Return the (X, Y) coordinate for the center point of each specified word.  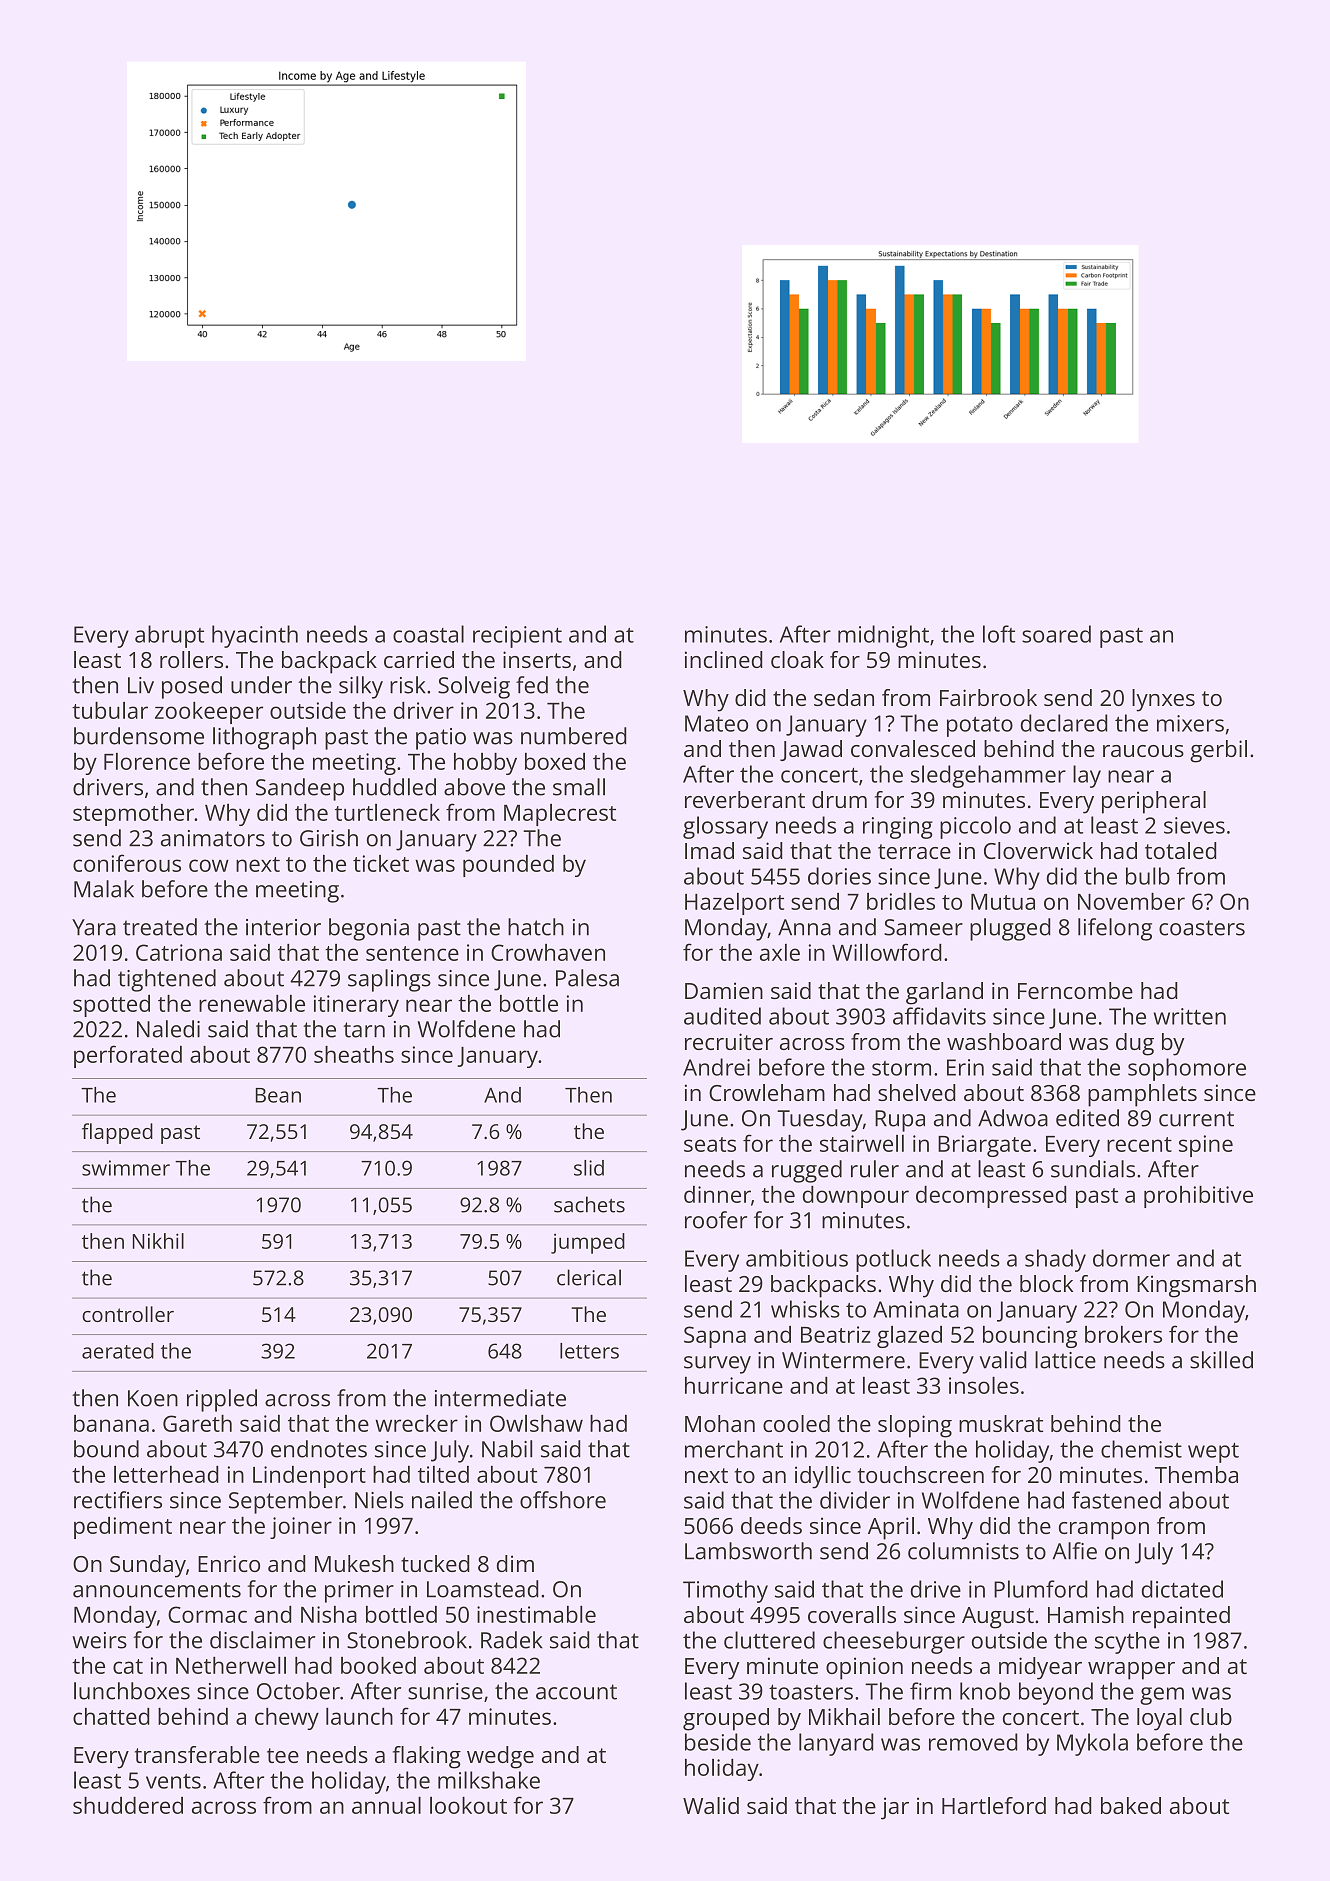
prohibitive (1198, 1197)
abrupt (169, 636)
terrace (914, 851)
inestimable (536, 1614)
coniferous (127, 863)
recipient (517, 637)
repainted (1181, 1617)
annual (386, 1805)
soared (1056, 634)
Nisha (329, 1614)
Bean (278, 1095)
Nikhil (158, 1241)
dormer (1131, 1258)
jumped (588, 1243)
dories (839, 876)
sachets (589, 1204)
